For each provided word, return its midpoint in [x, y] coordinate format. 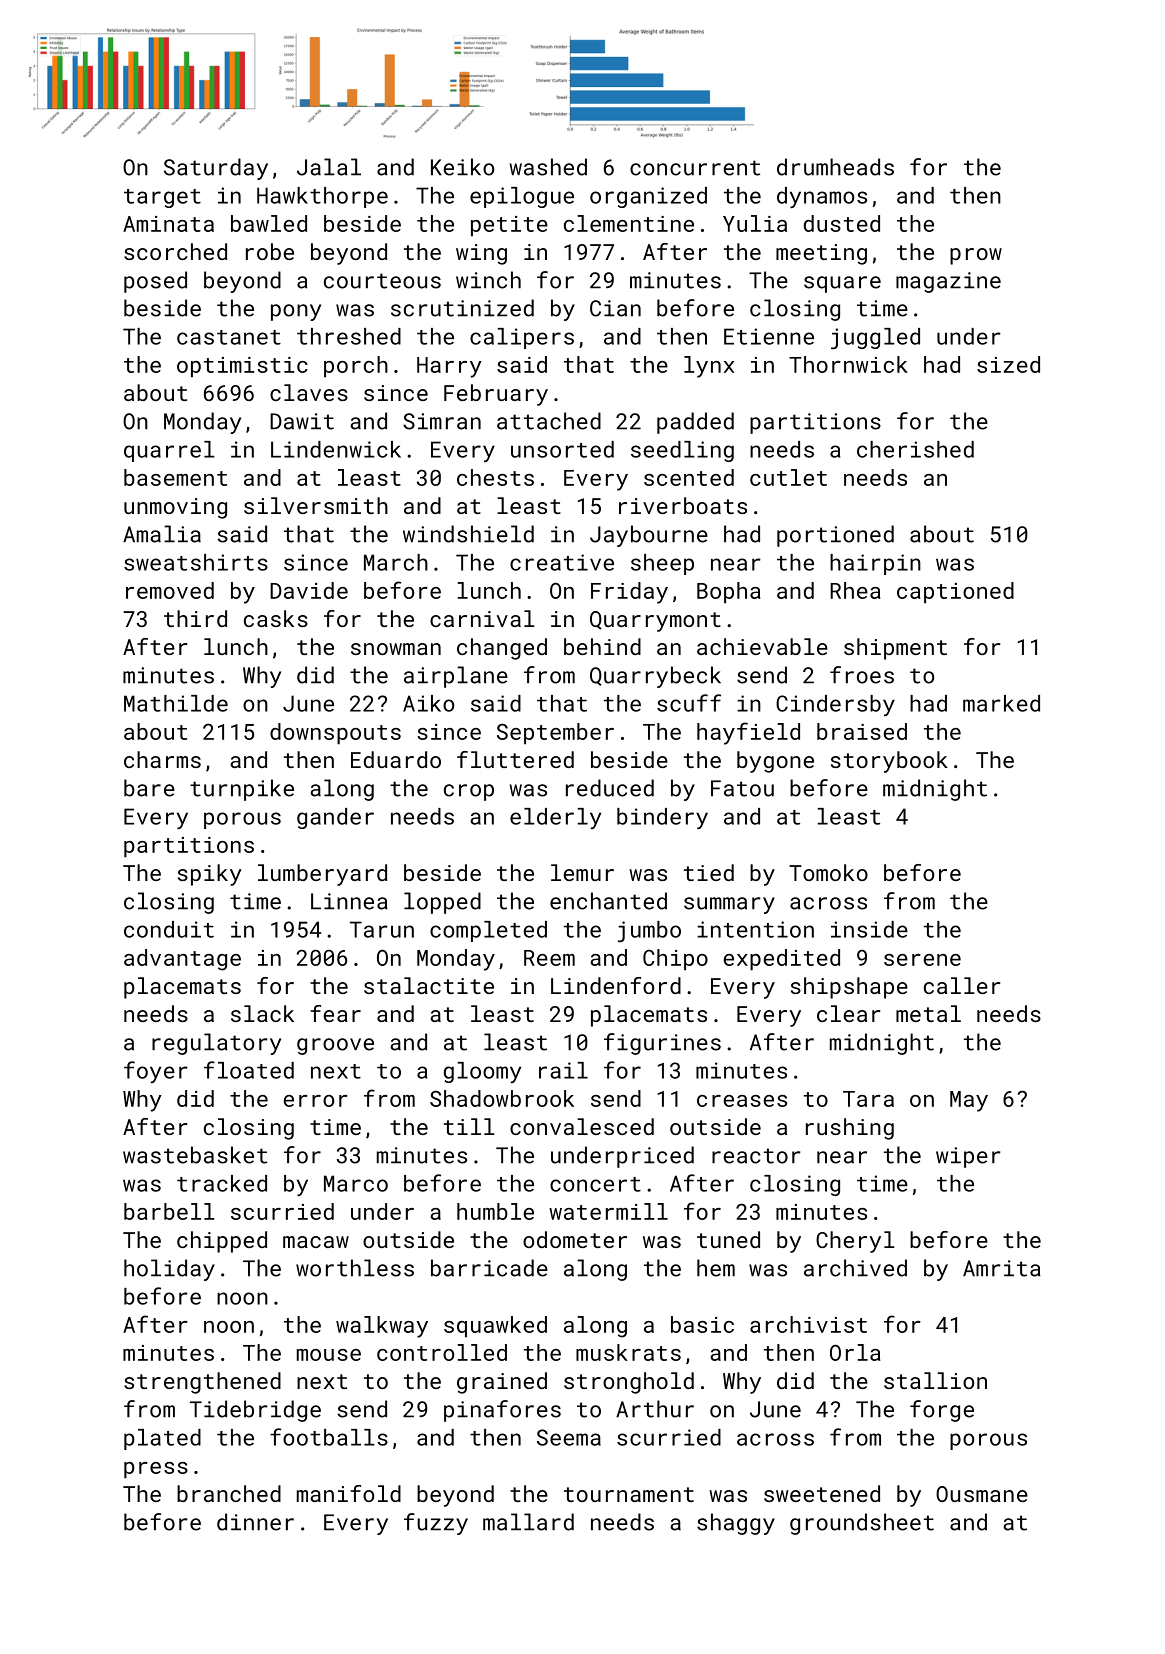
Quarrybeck [655, 677]
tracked [222, 1183]
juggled [875, 338]
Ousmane [982, 1494]
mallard [528, 1522]
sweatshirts [196, 562]
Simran [442, 421]
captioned [955, 593]
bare [149, 788]
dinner [255, 1522]
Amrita [1002, 1268]
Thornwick [848, 364]
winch [488, 280]
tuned [728, 1239]
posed [155, 282]
